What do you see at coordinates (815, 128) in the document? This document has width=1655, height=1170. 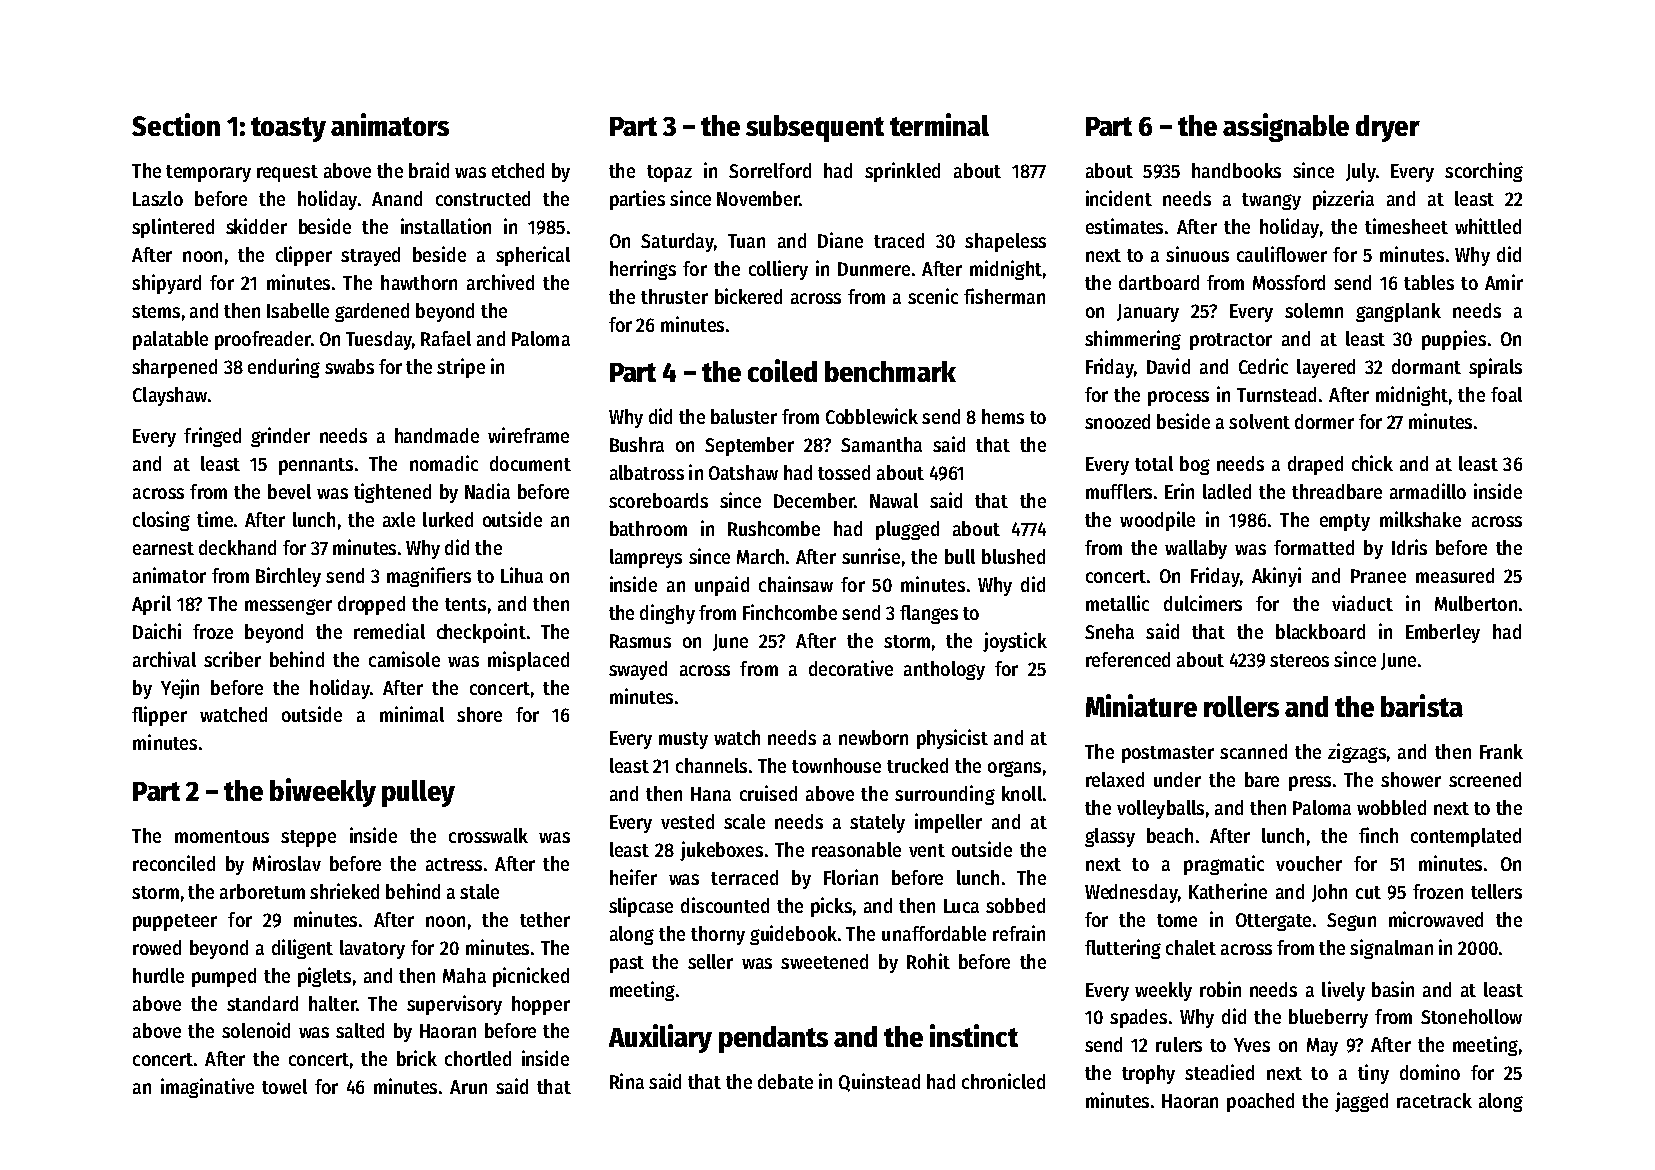 I see `subsequent` at bounding box center [815, 128].
